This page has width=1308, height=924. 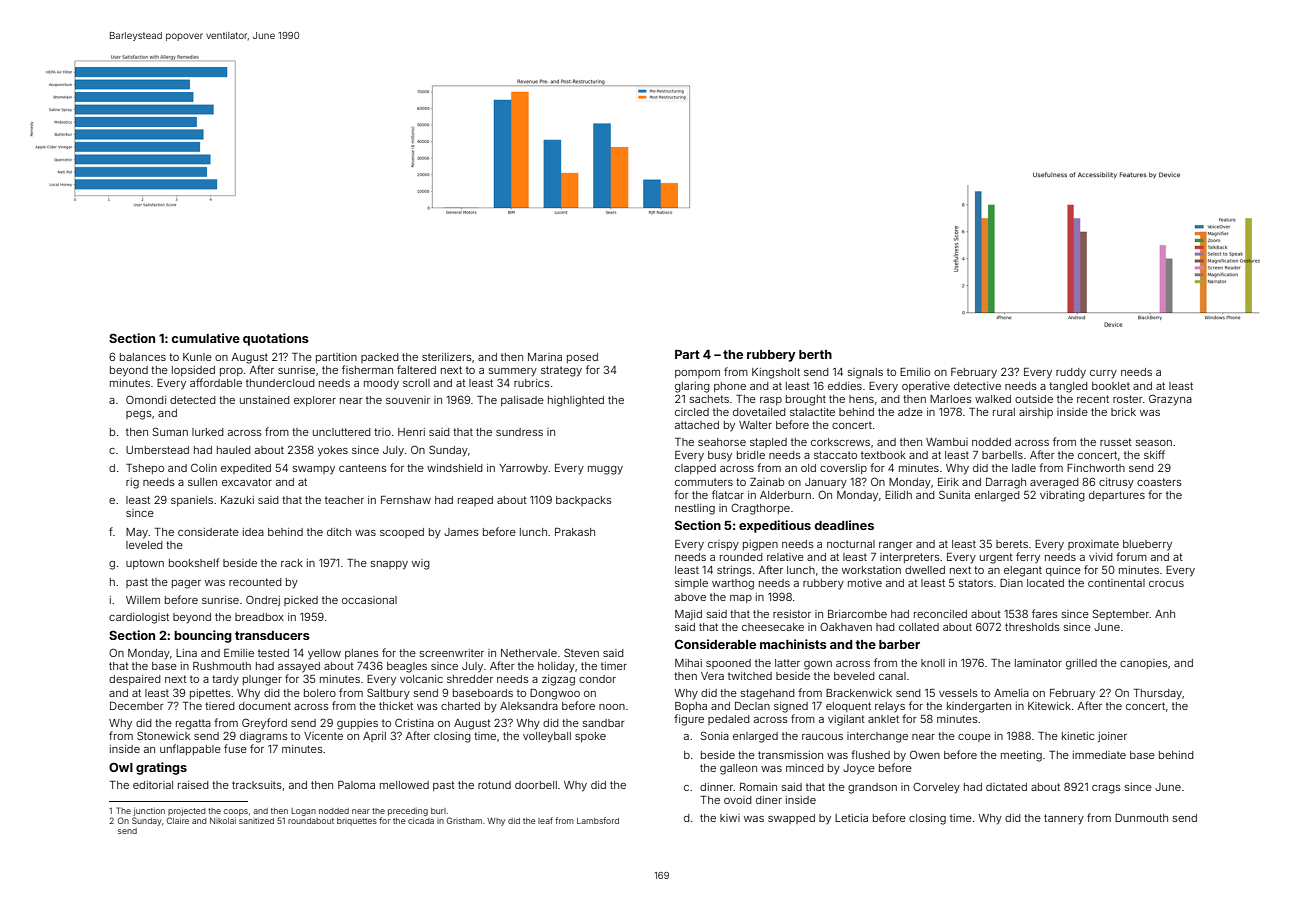 I want to click on posed, so click(x=582, y=358).
